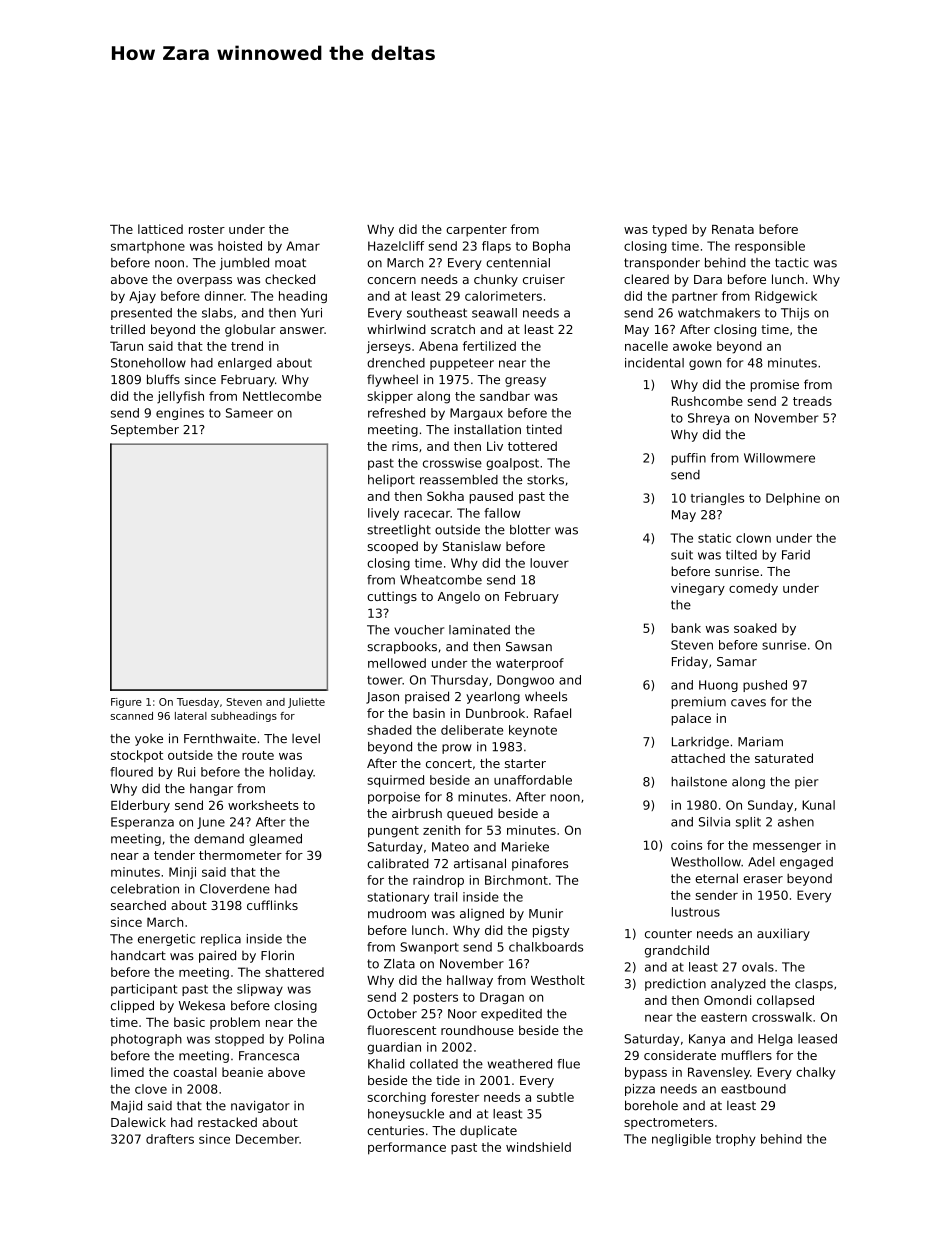 Image resolution: width=952 pixels, height=1233 pixels. What do you see at coordinates (690, 662) in the image?
I see `Friday` at bounding box center [690, 662].
